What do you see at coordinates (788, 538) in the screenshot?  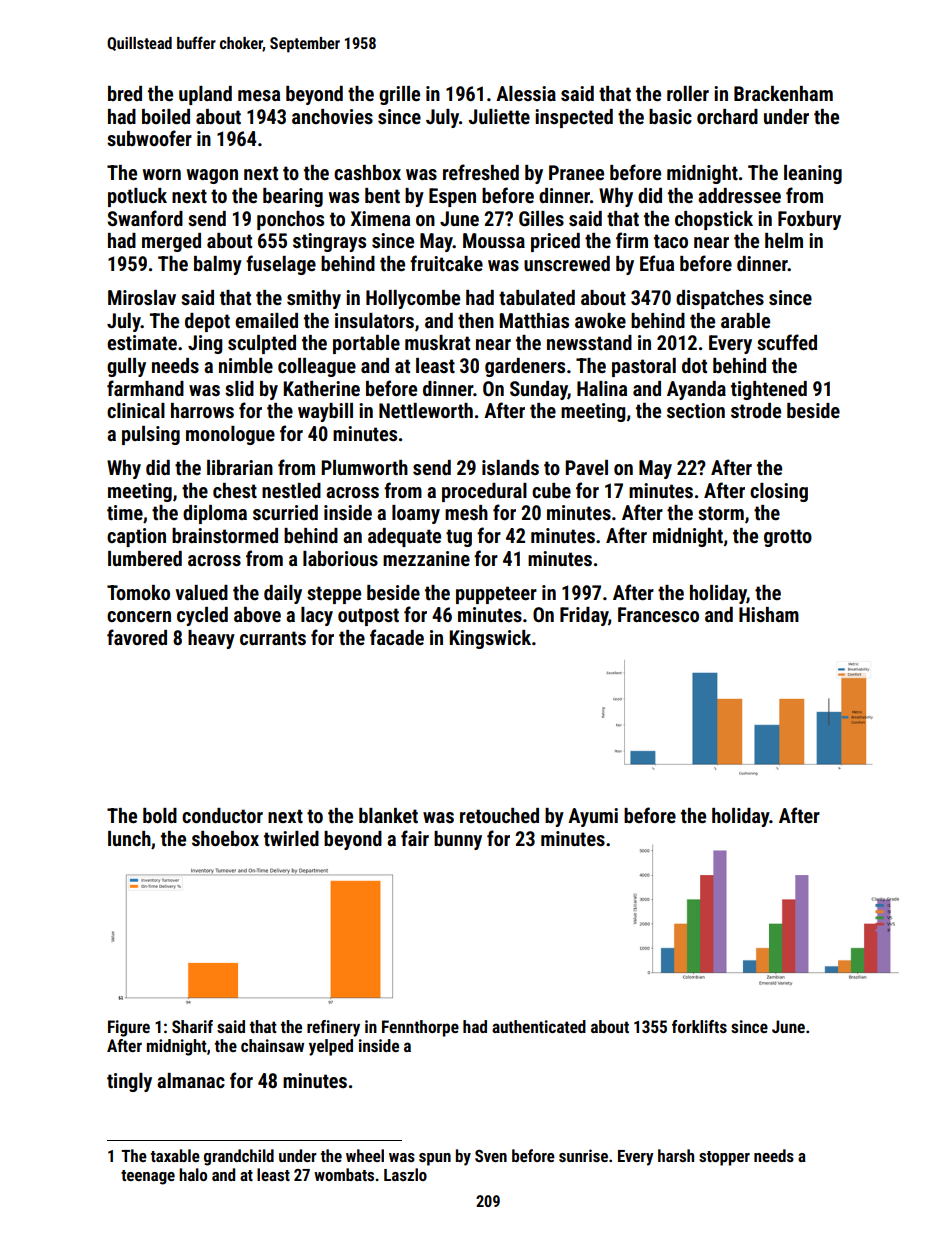 I see `grotto` at bounding box center [788, 538].
